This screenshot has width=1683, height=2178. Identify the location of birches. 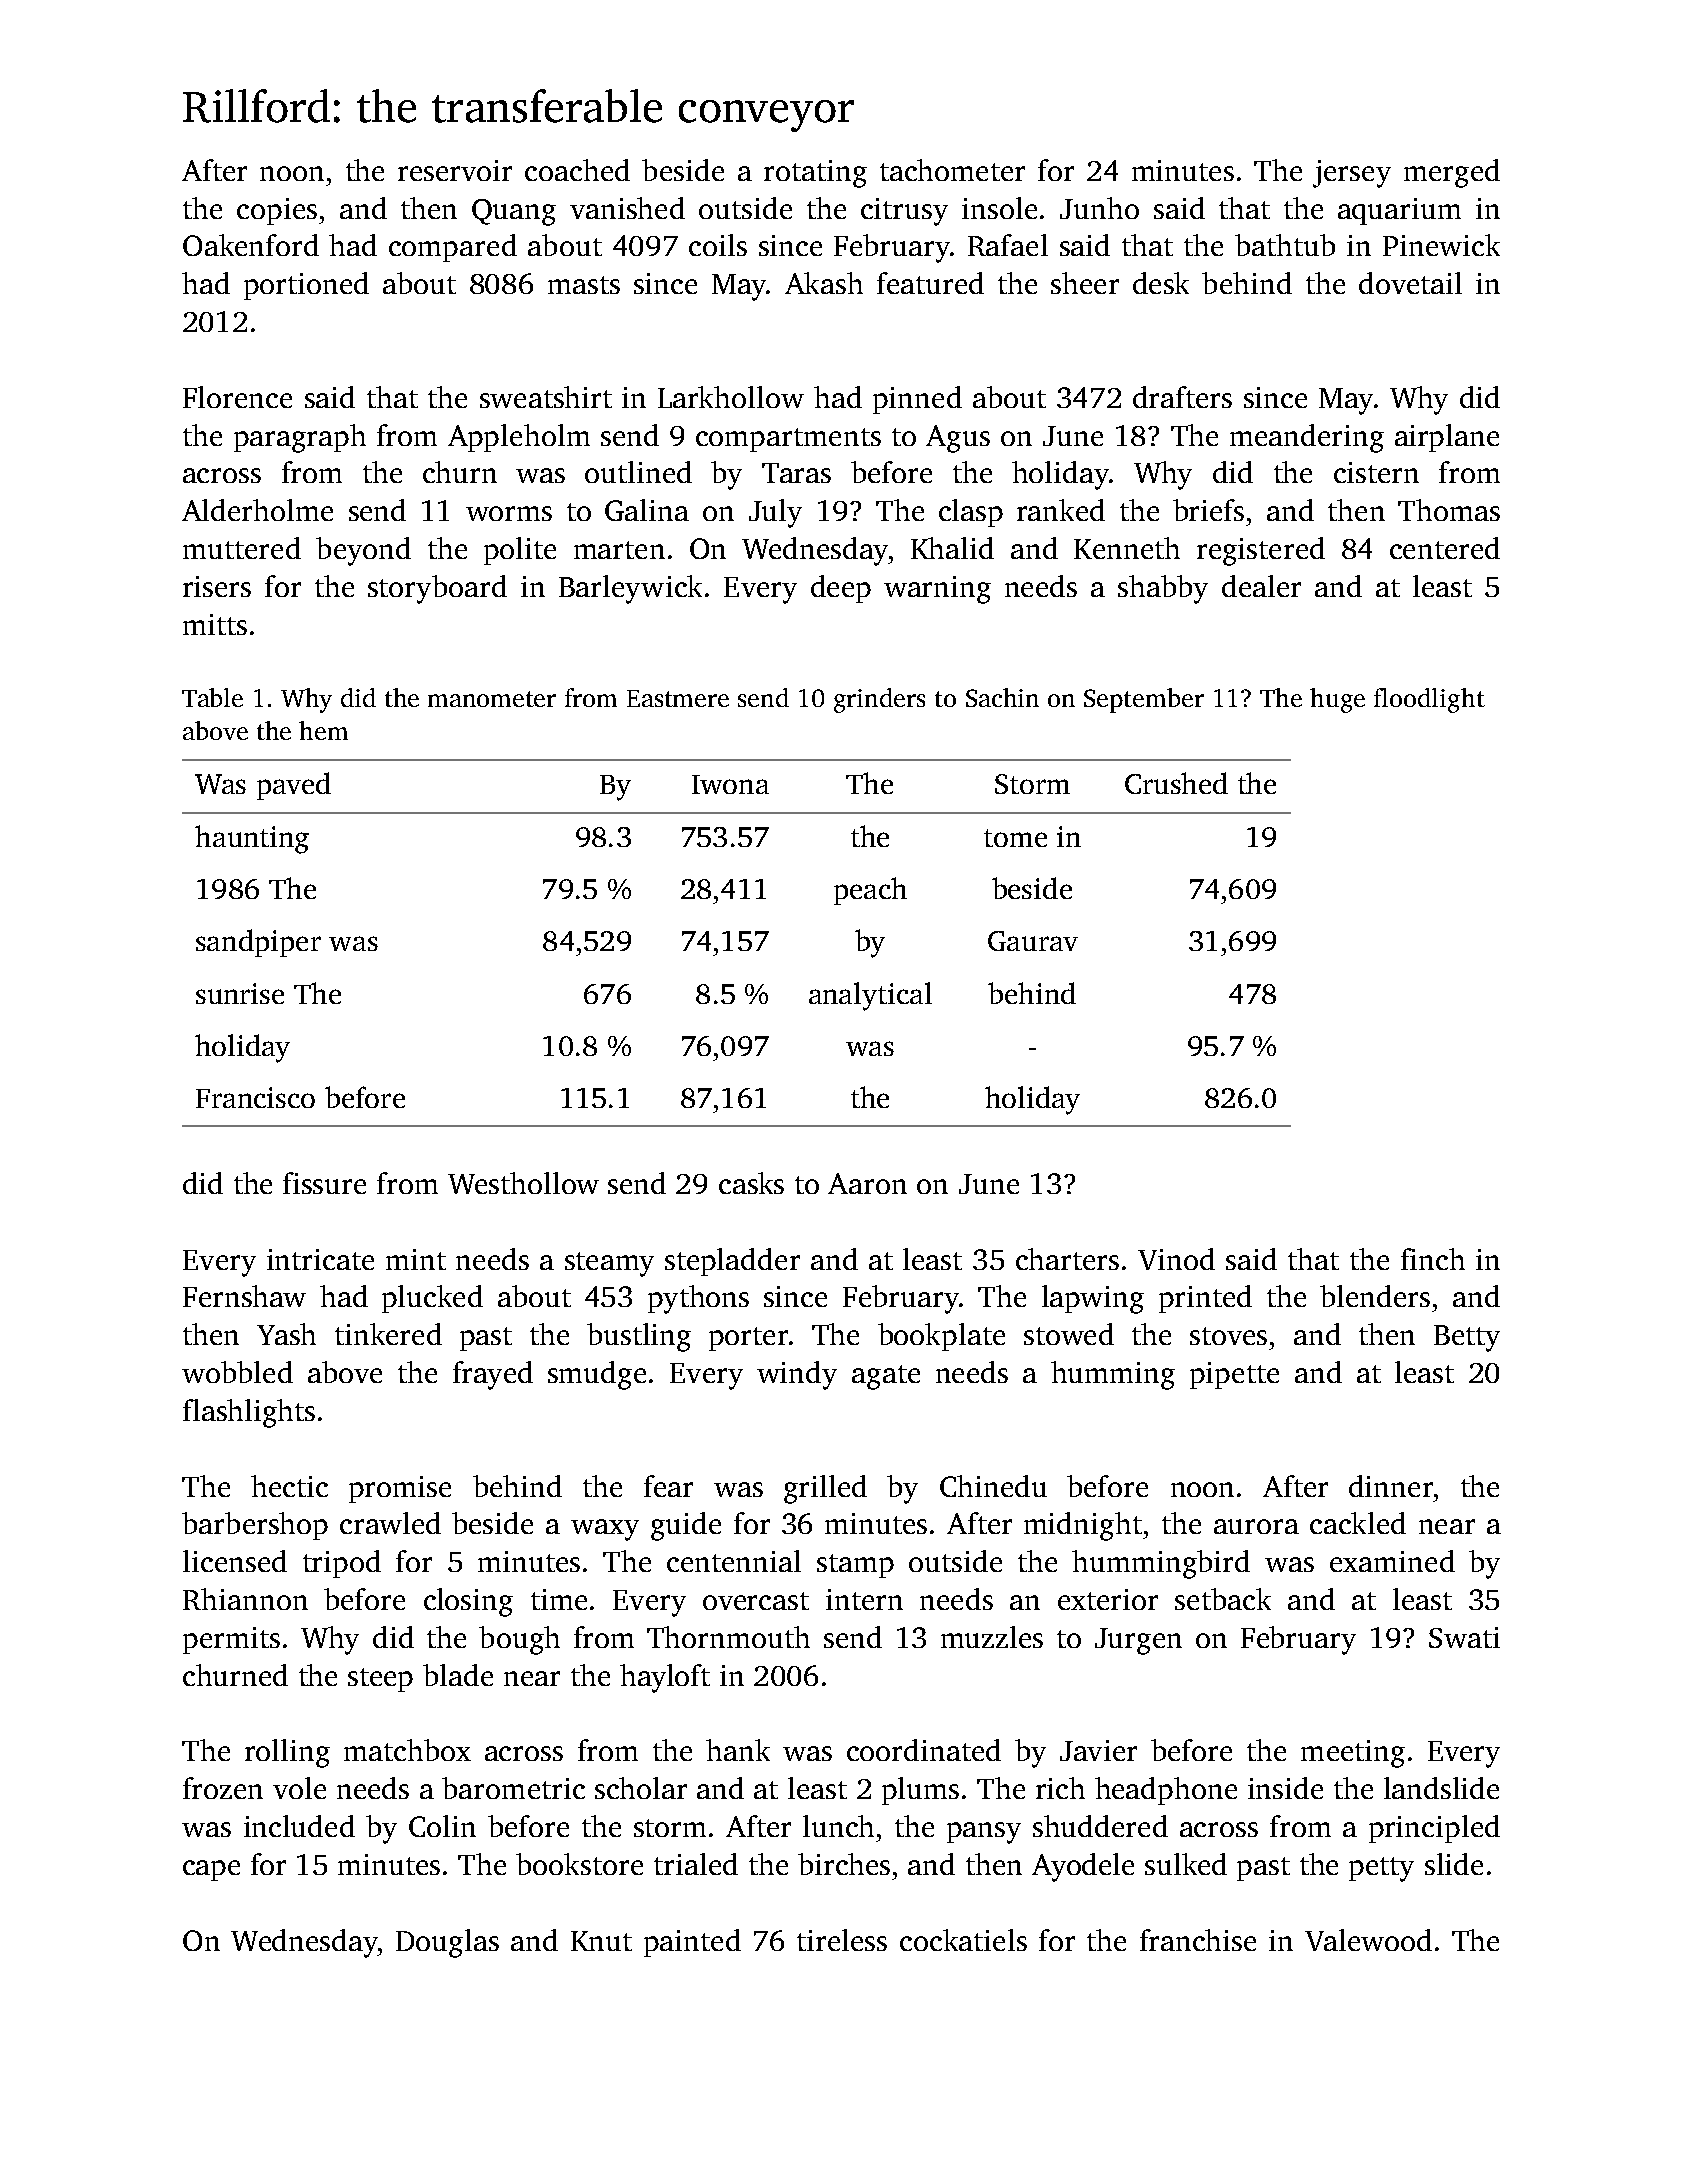
(844, 1864).
